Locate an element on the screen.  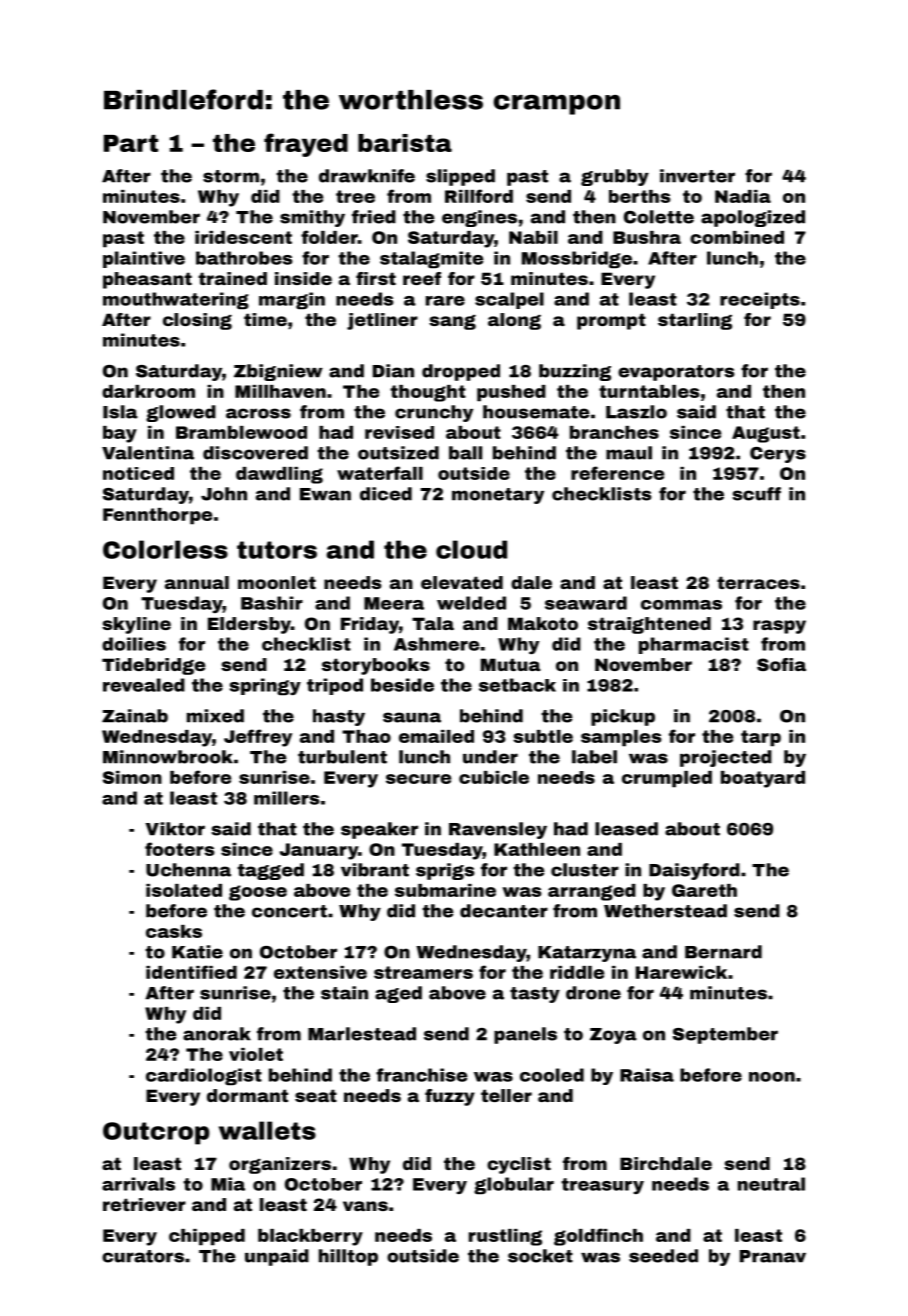
rustling is located at coordinates (505, 1237).
